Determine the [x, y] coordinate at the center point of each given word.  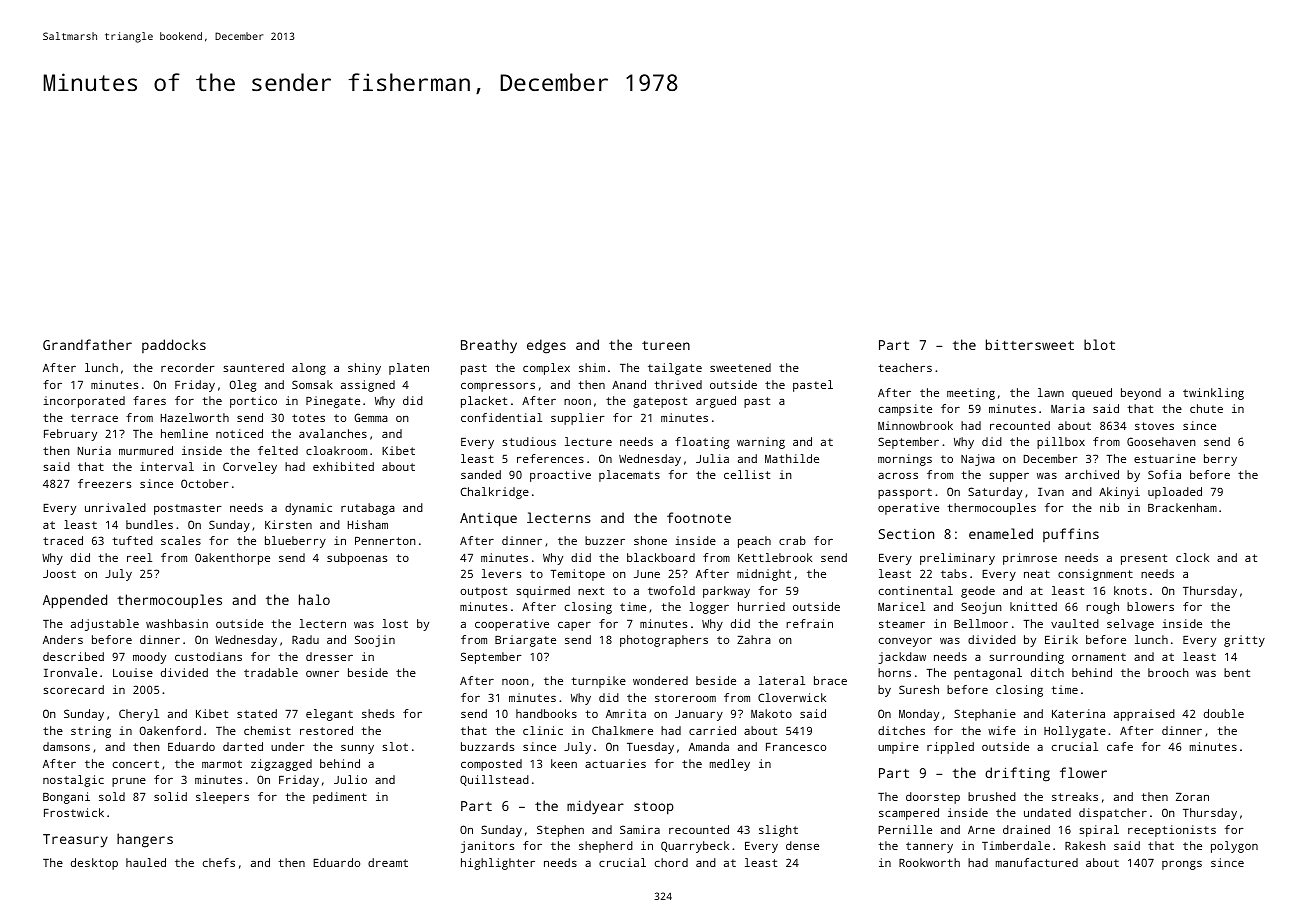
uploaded [1175, 493]
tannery [929, 847]
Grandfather [87, 344]
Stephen [560, 831]
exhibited [343, 466]
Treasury [75, 841]
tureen [666, 345]
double [1224, 713]
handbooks [546, 713]
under [288, 746]
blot [1099, 344]
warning [761, 443]
